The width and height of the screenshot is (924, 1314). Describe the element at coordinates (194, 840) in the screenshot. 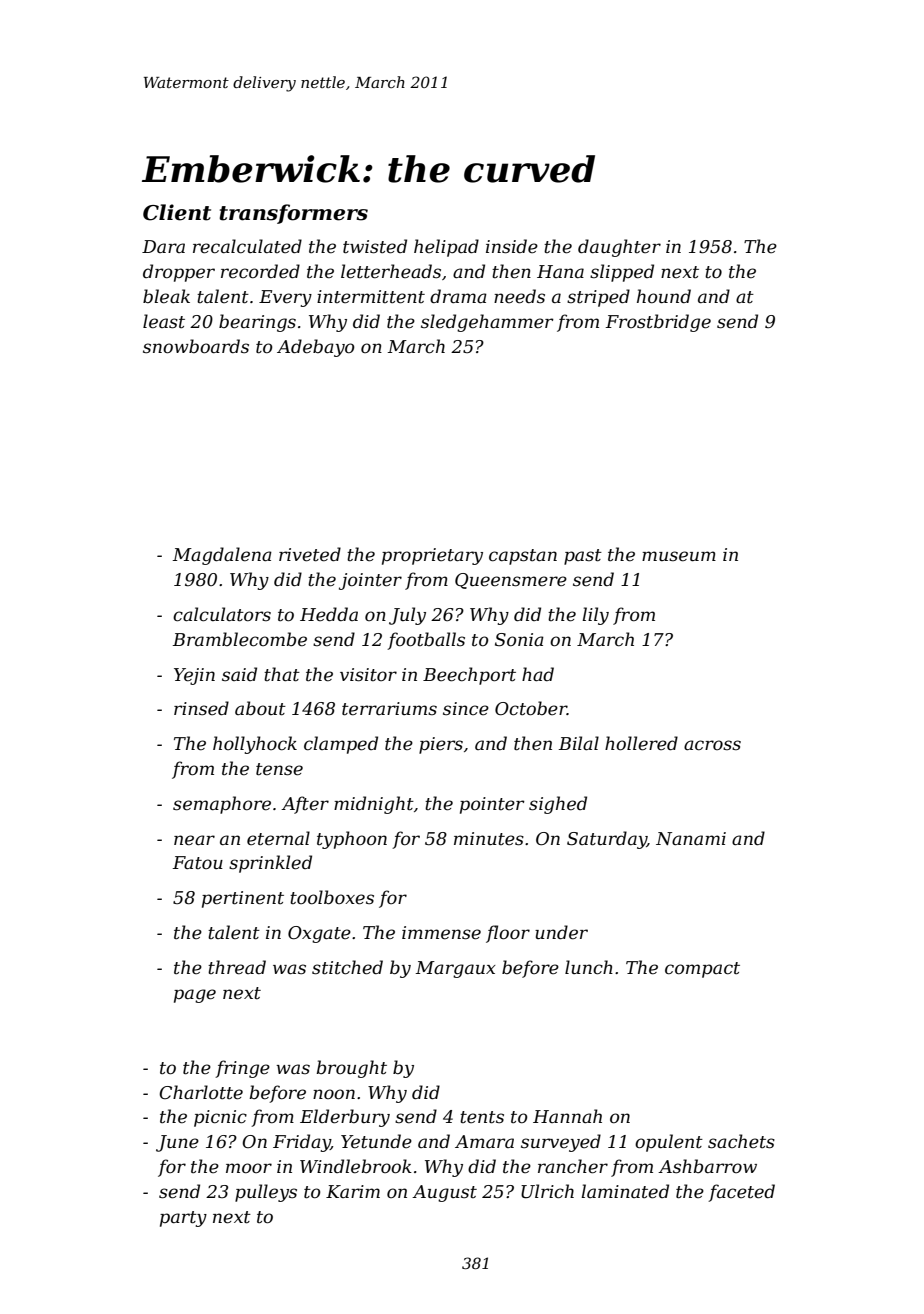

I see `near` at that location.
